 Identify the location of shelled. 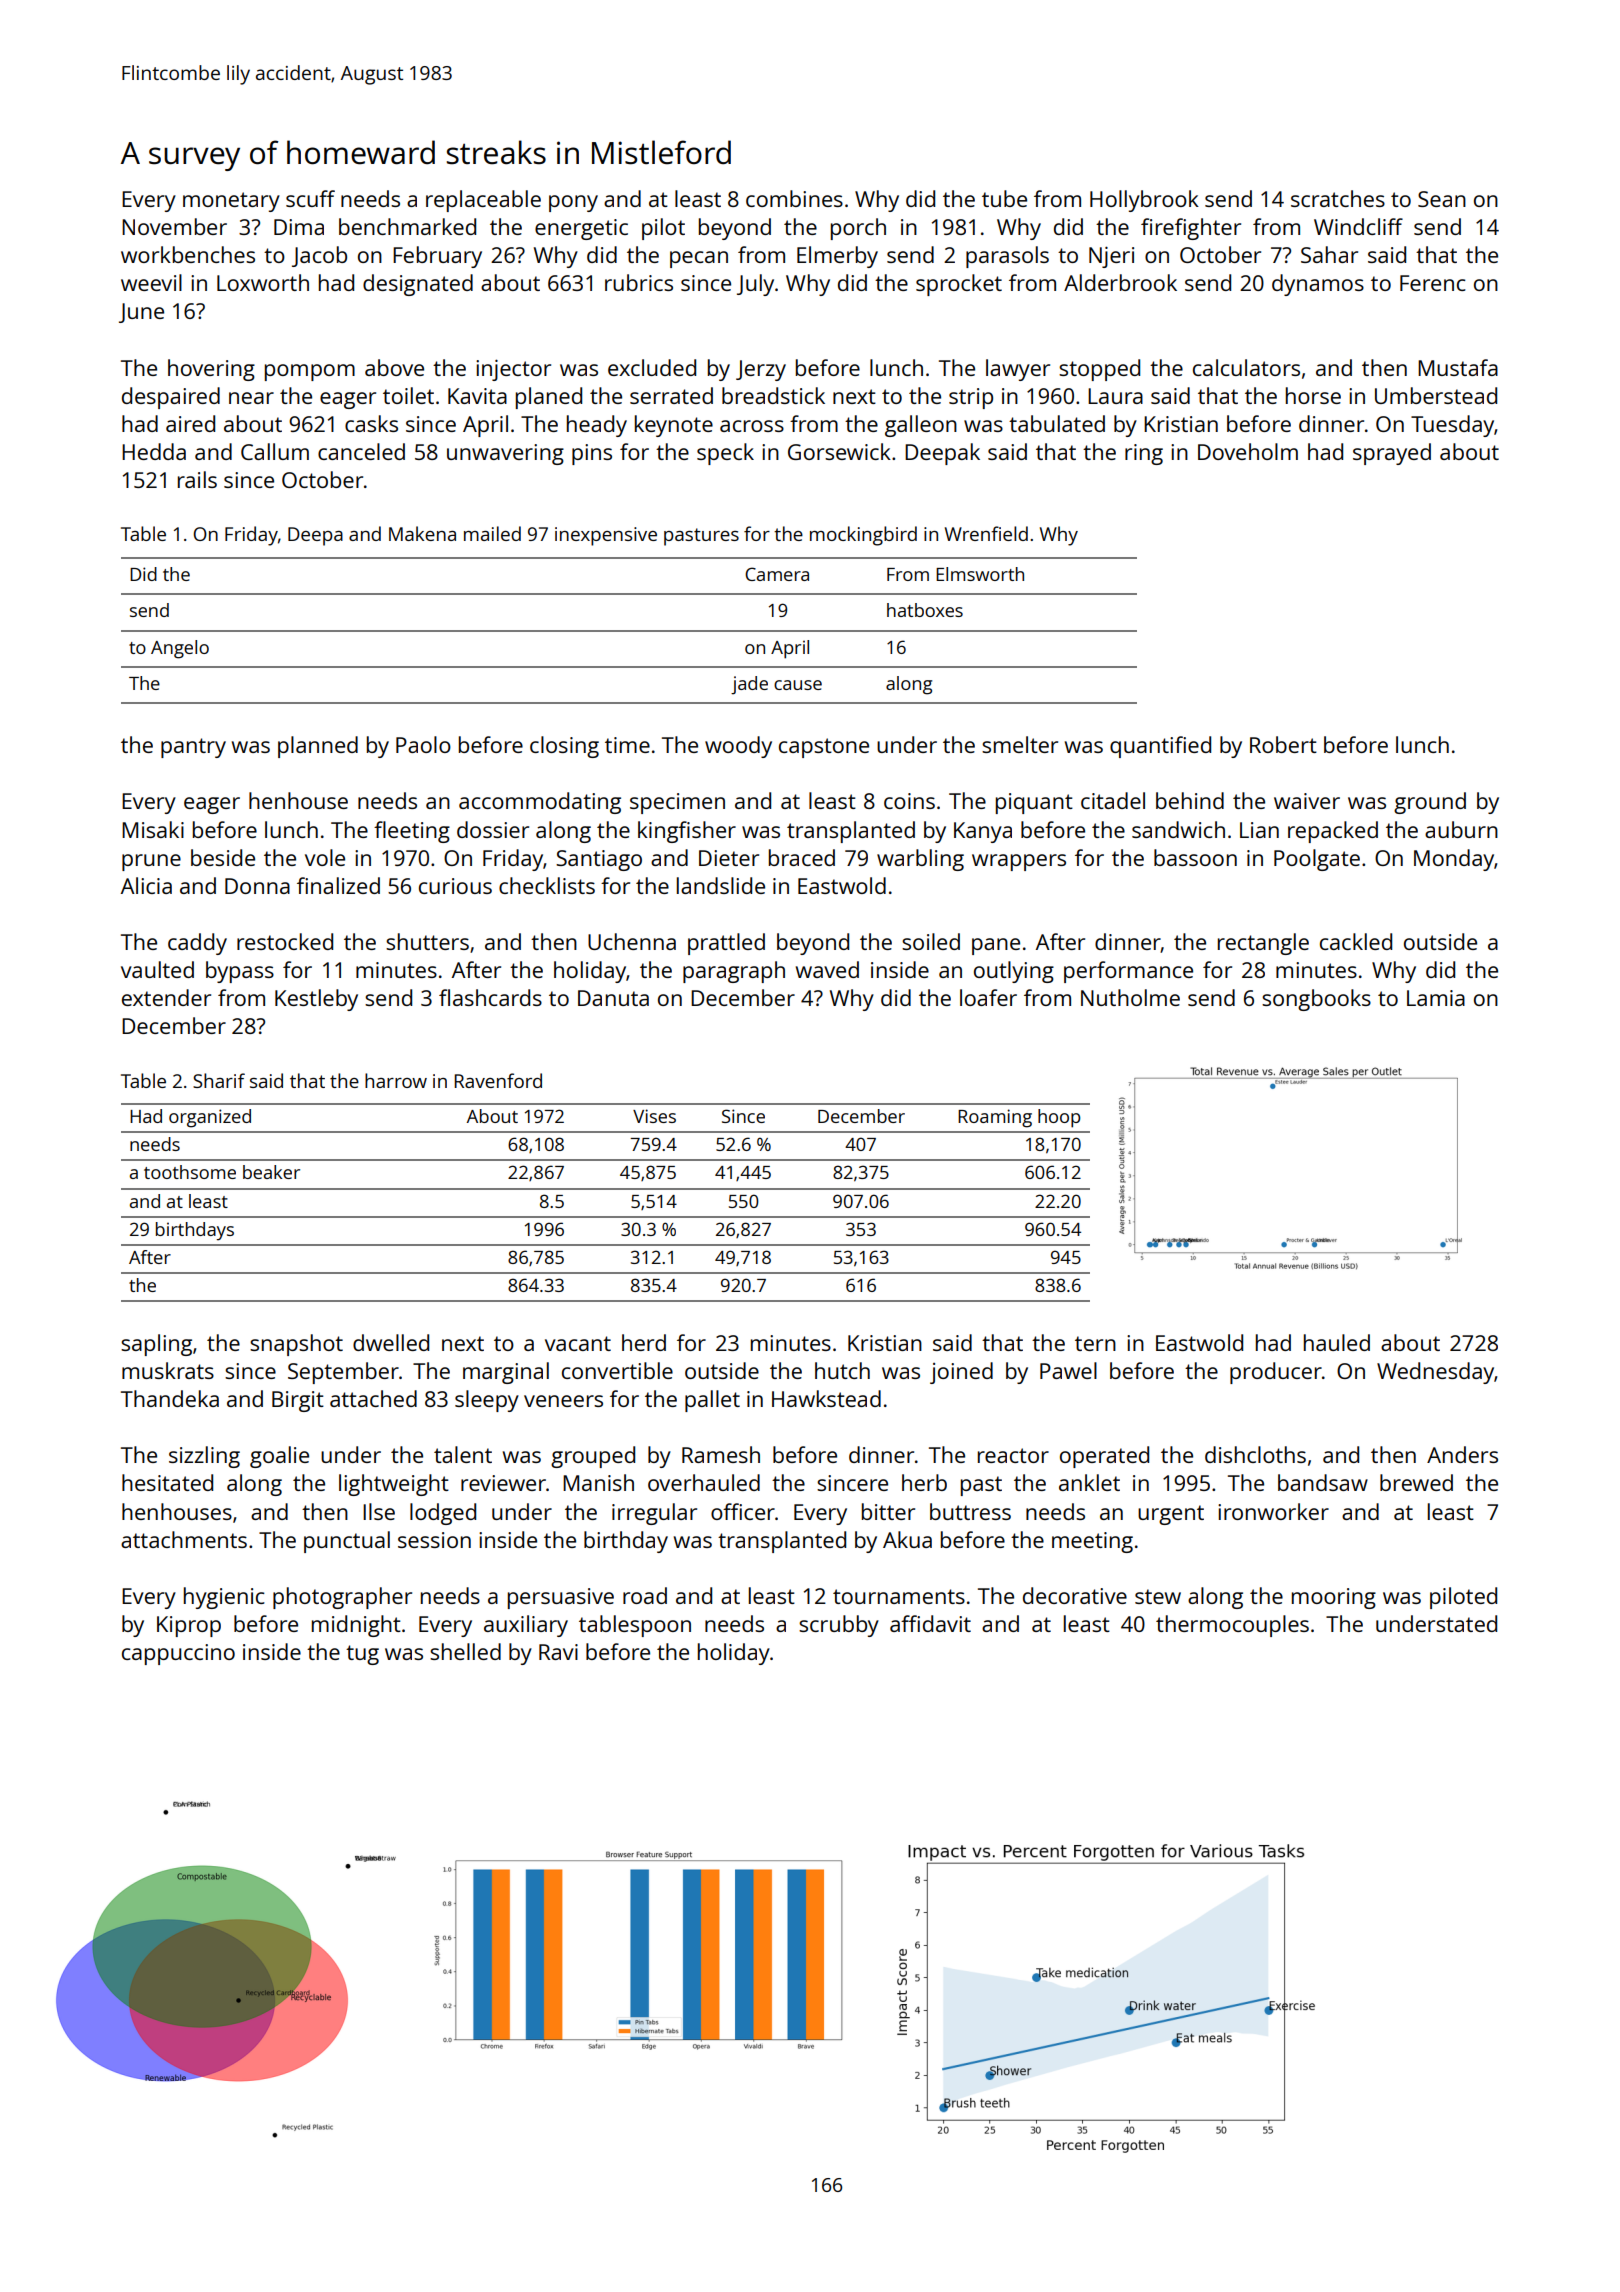
(465, 1651).
